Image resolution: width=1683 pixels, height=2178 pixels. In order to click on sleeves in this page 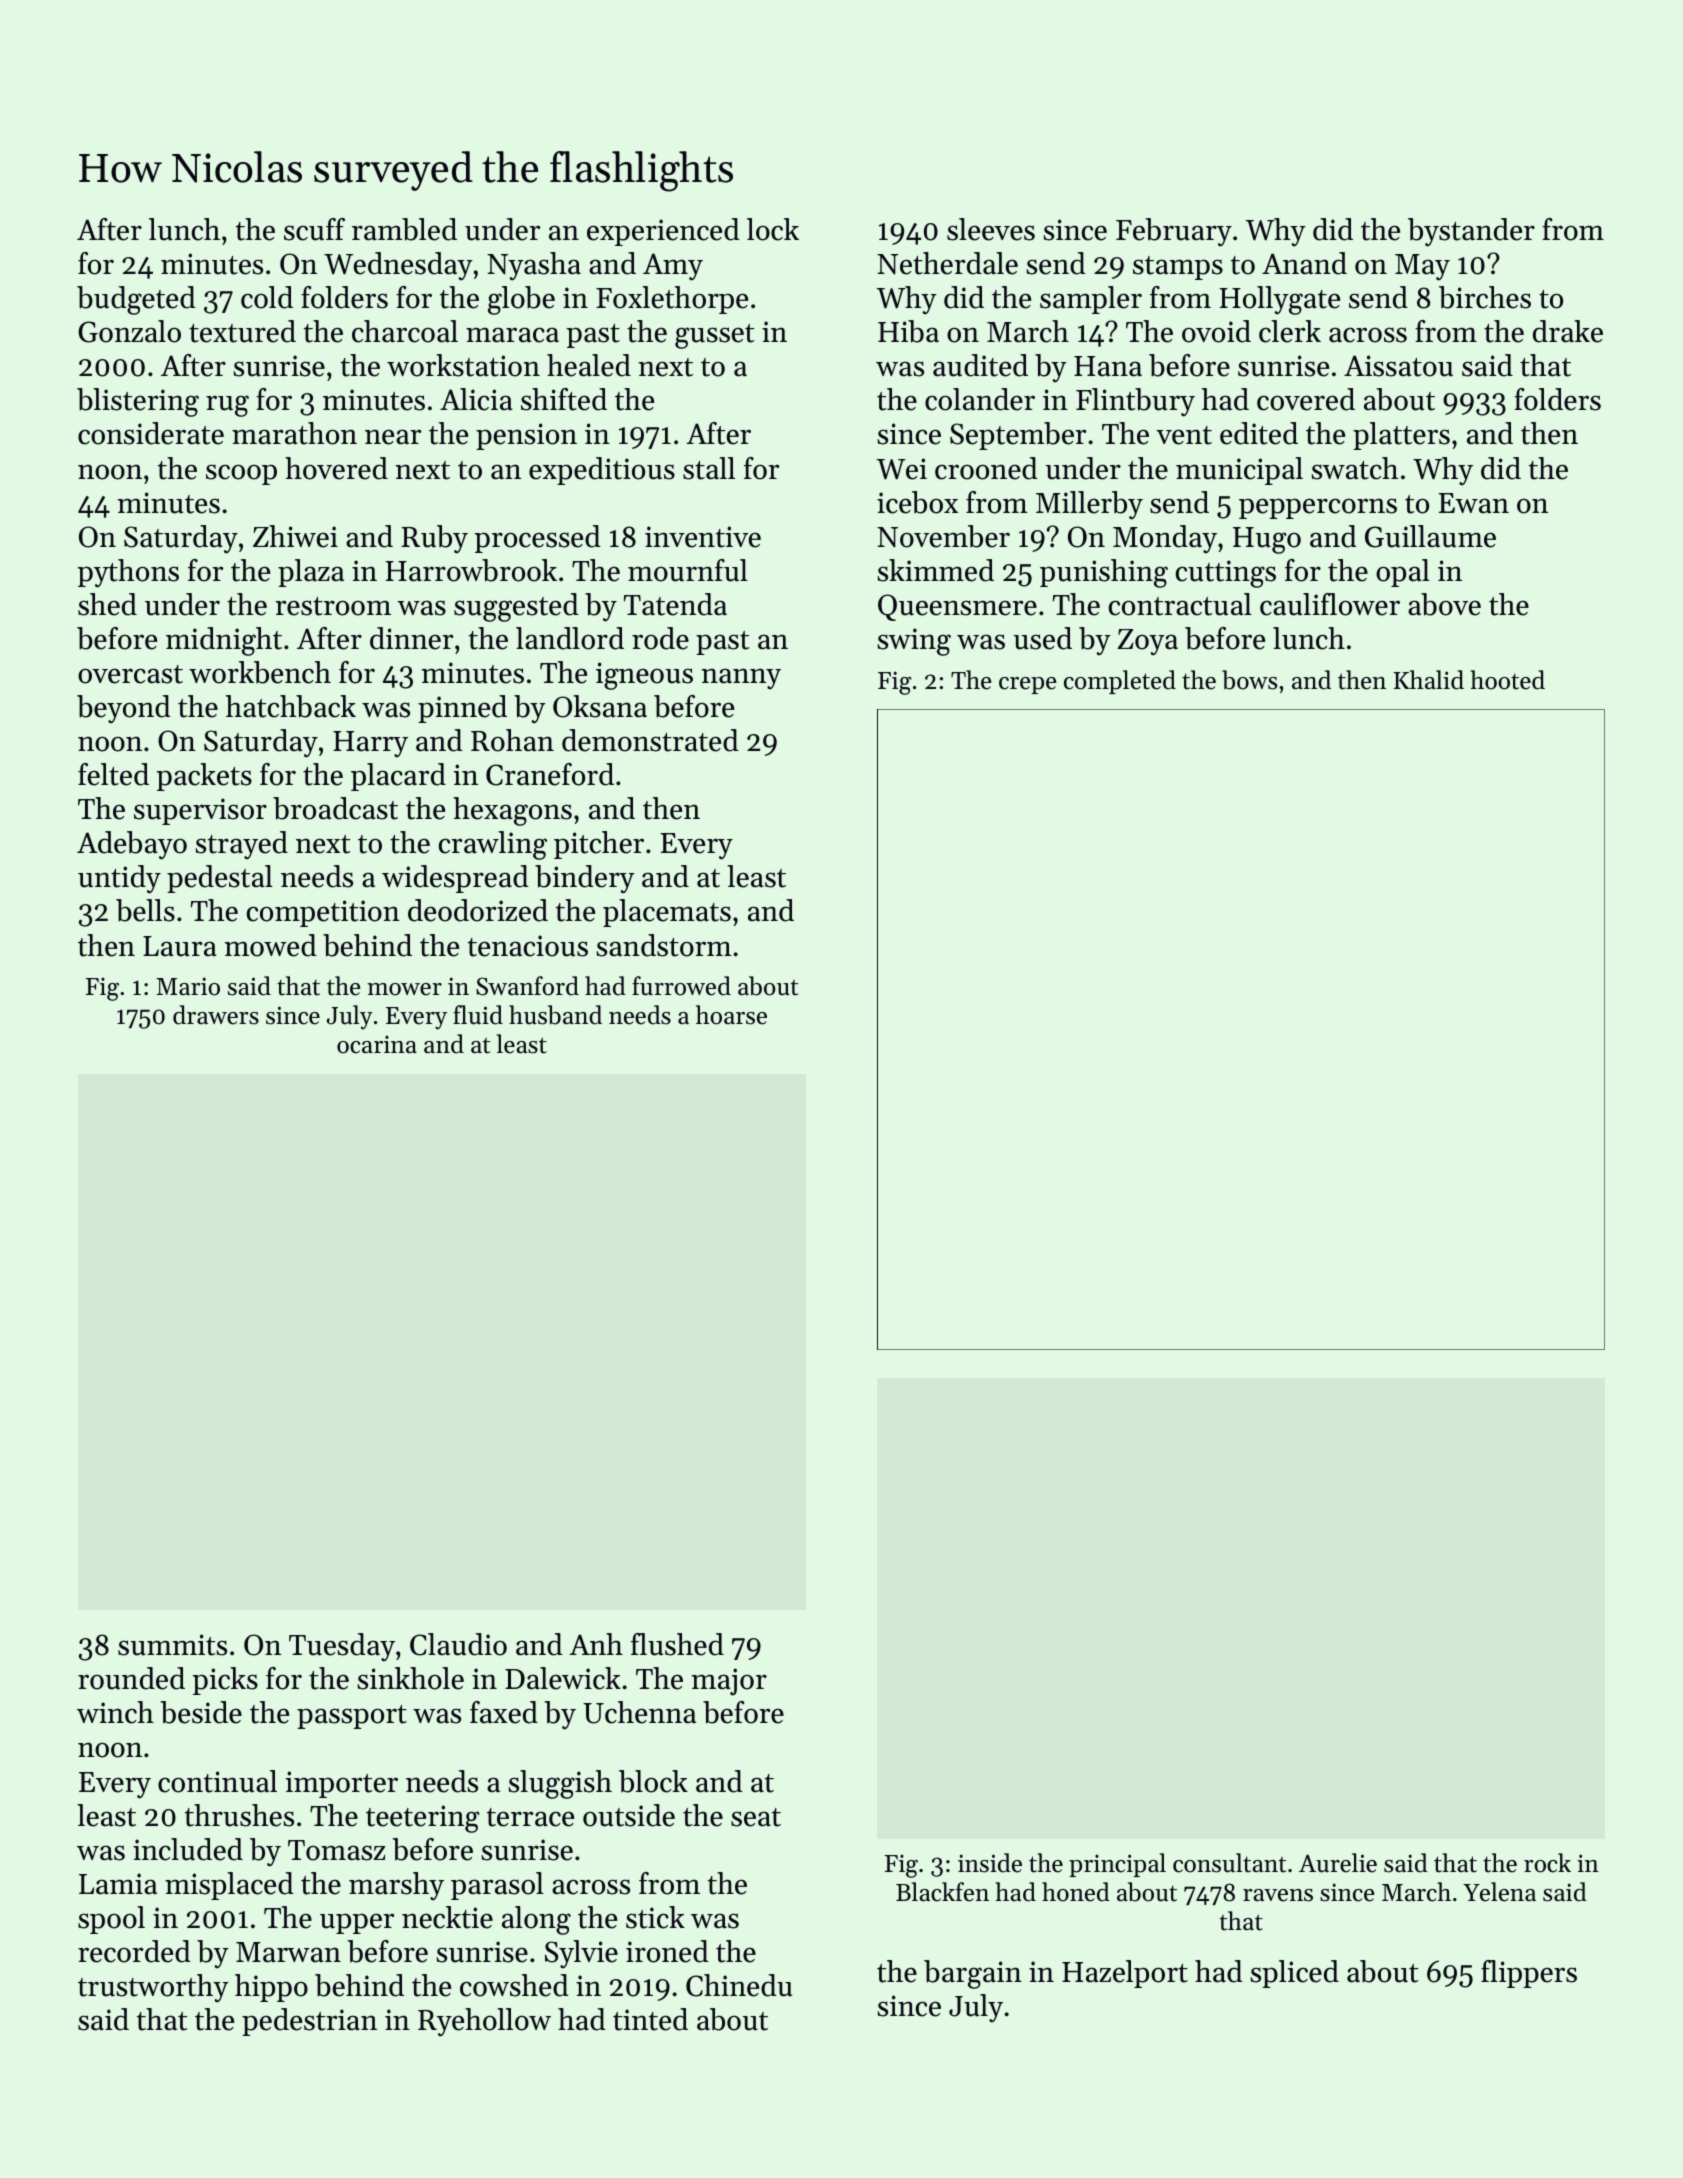, I will do `click(991, 229)`.
